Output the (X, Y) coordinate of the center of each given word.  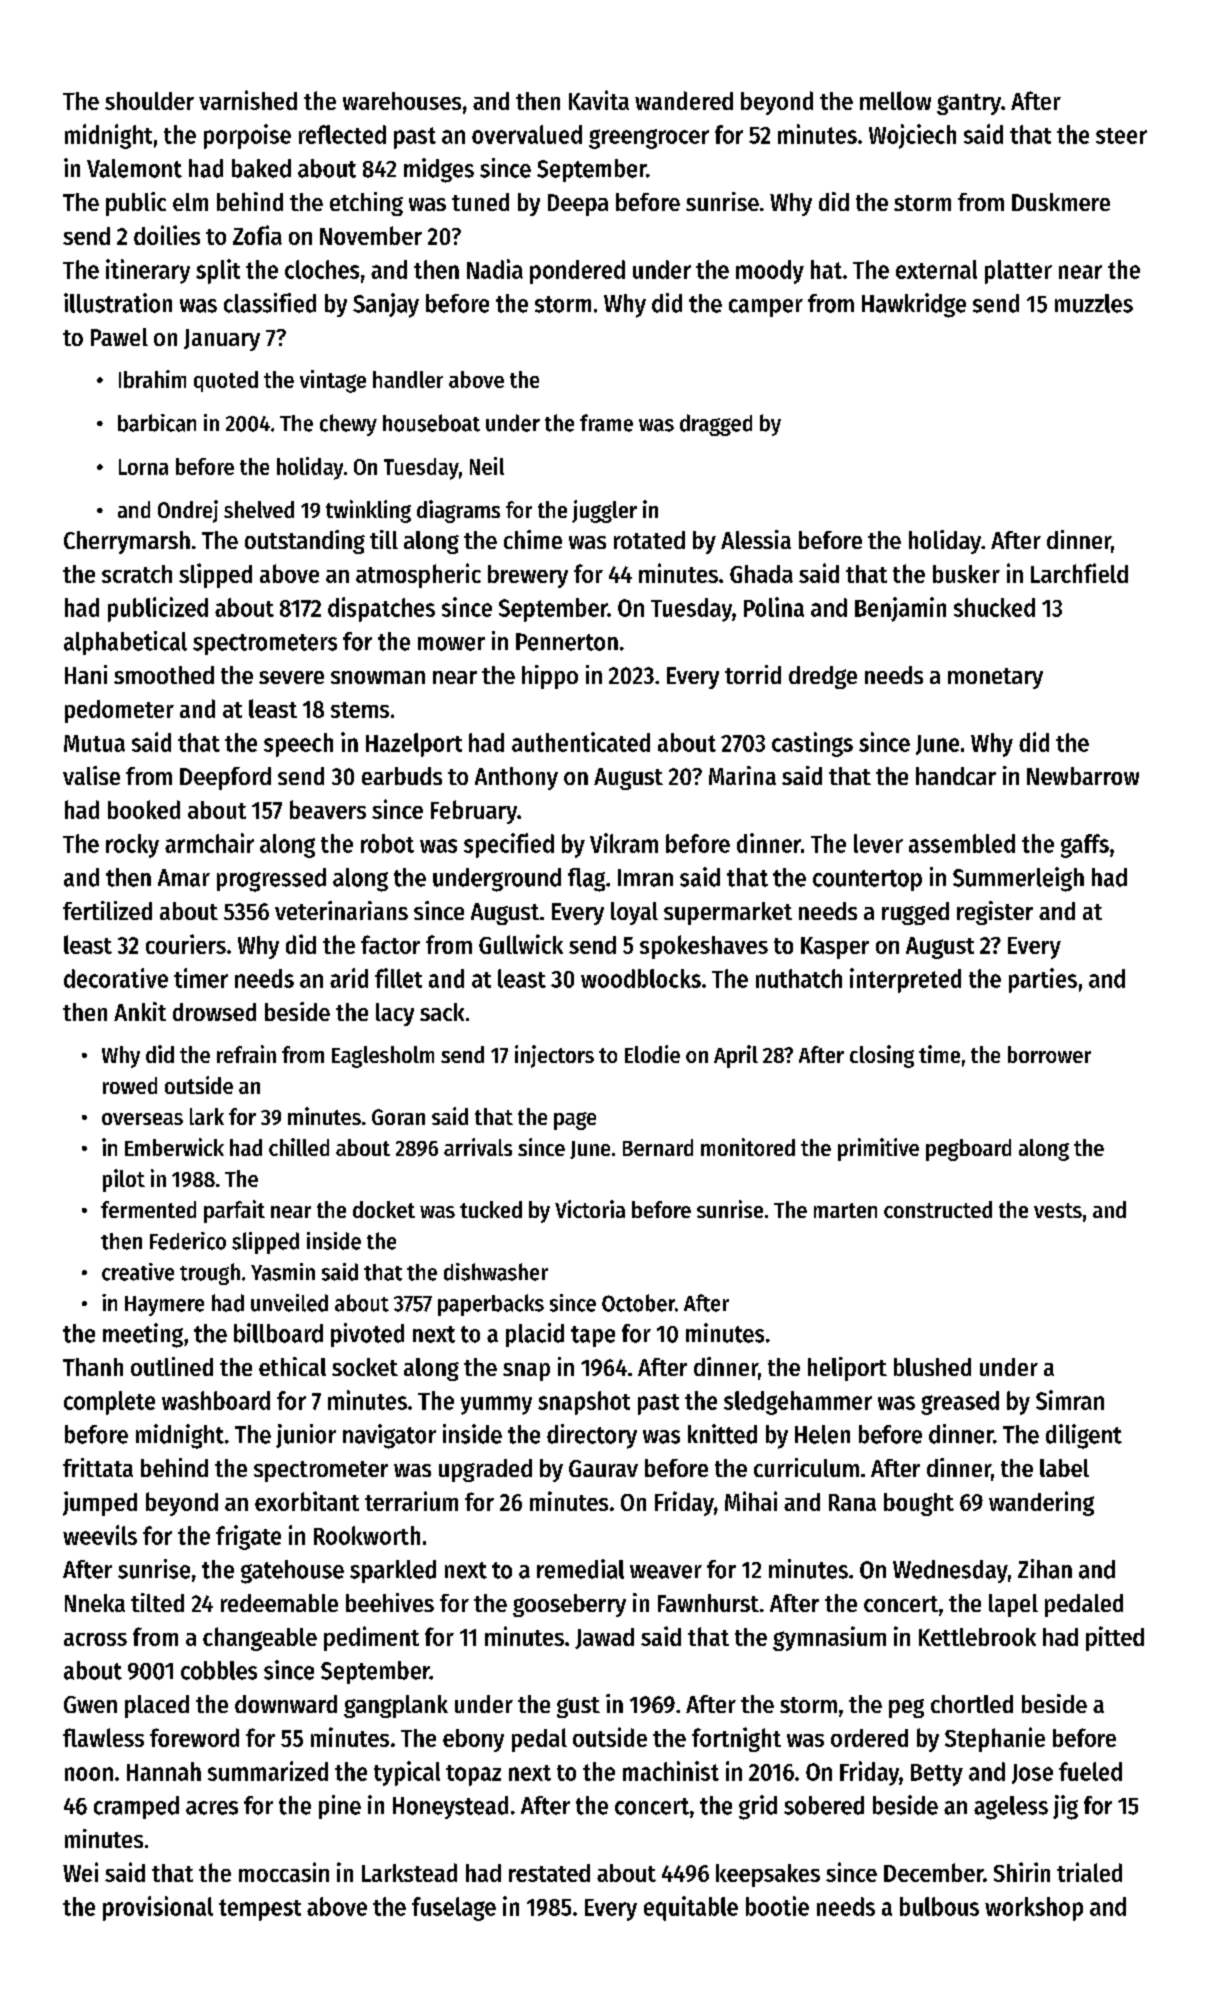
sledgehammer (798, 1403)
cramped (136, 1807)
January (222, 340)
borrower (1049, 1054)
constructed (938, 1209)
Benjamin (900, 609)
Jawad (604, 1638)
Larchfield (1079, 573)
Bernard (658, 1147)
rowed (130, 1085)
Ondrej (188, 511)
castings (812, 744)
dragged (716, 425)
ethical (292, 1366)
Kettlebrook (977, 1637)
